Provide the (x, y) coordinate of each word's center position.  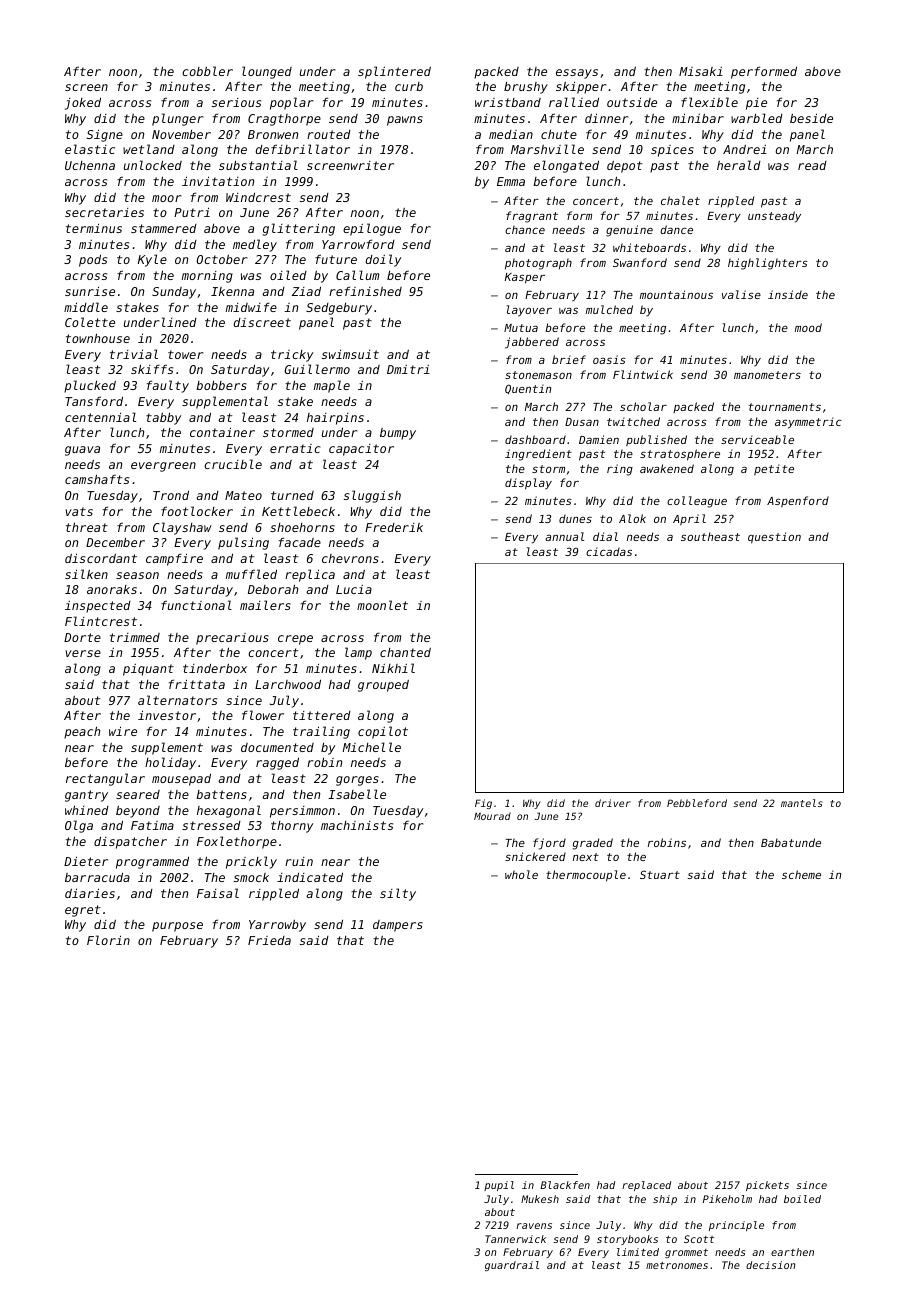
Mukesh (540, 1199)
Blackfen (565, 1185)
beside (811, 118)
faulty (168, 386)
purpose (177, 927)
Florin (108, 940)
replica (310, 575)
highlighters (768, 264)
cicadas (609, 551)
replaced (646, 1186)
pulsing (243, 543)
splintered (394, 72)
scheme (801, 874)
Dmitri (408, 369)
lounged (267, 72)
